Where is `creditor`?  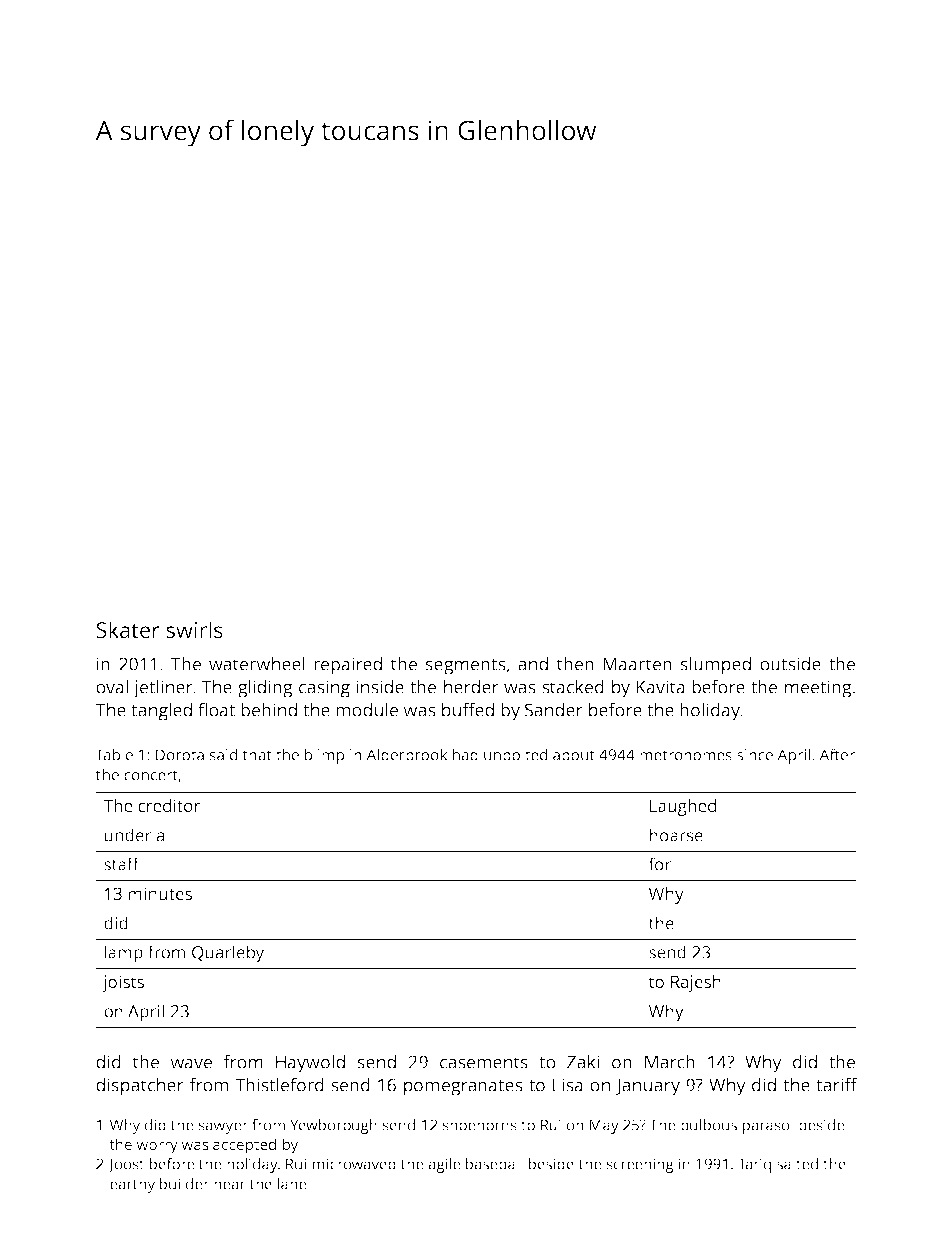
creditor is located at coordinates (169, 805).
